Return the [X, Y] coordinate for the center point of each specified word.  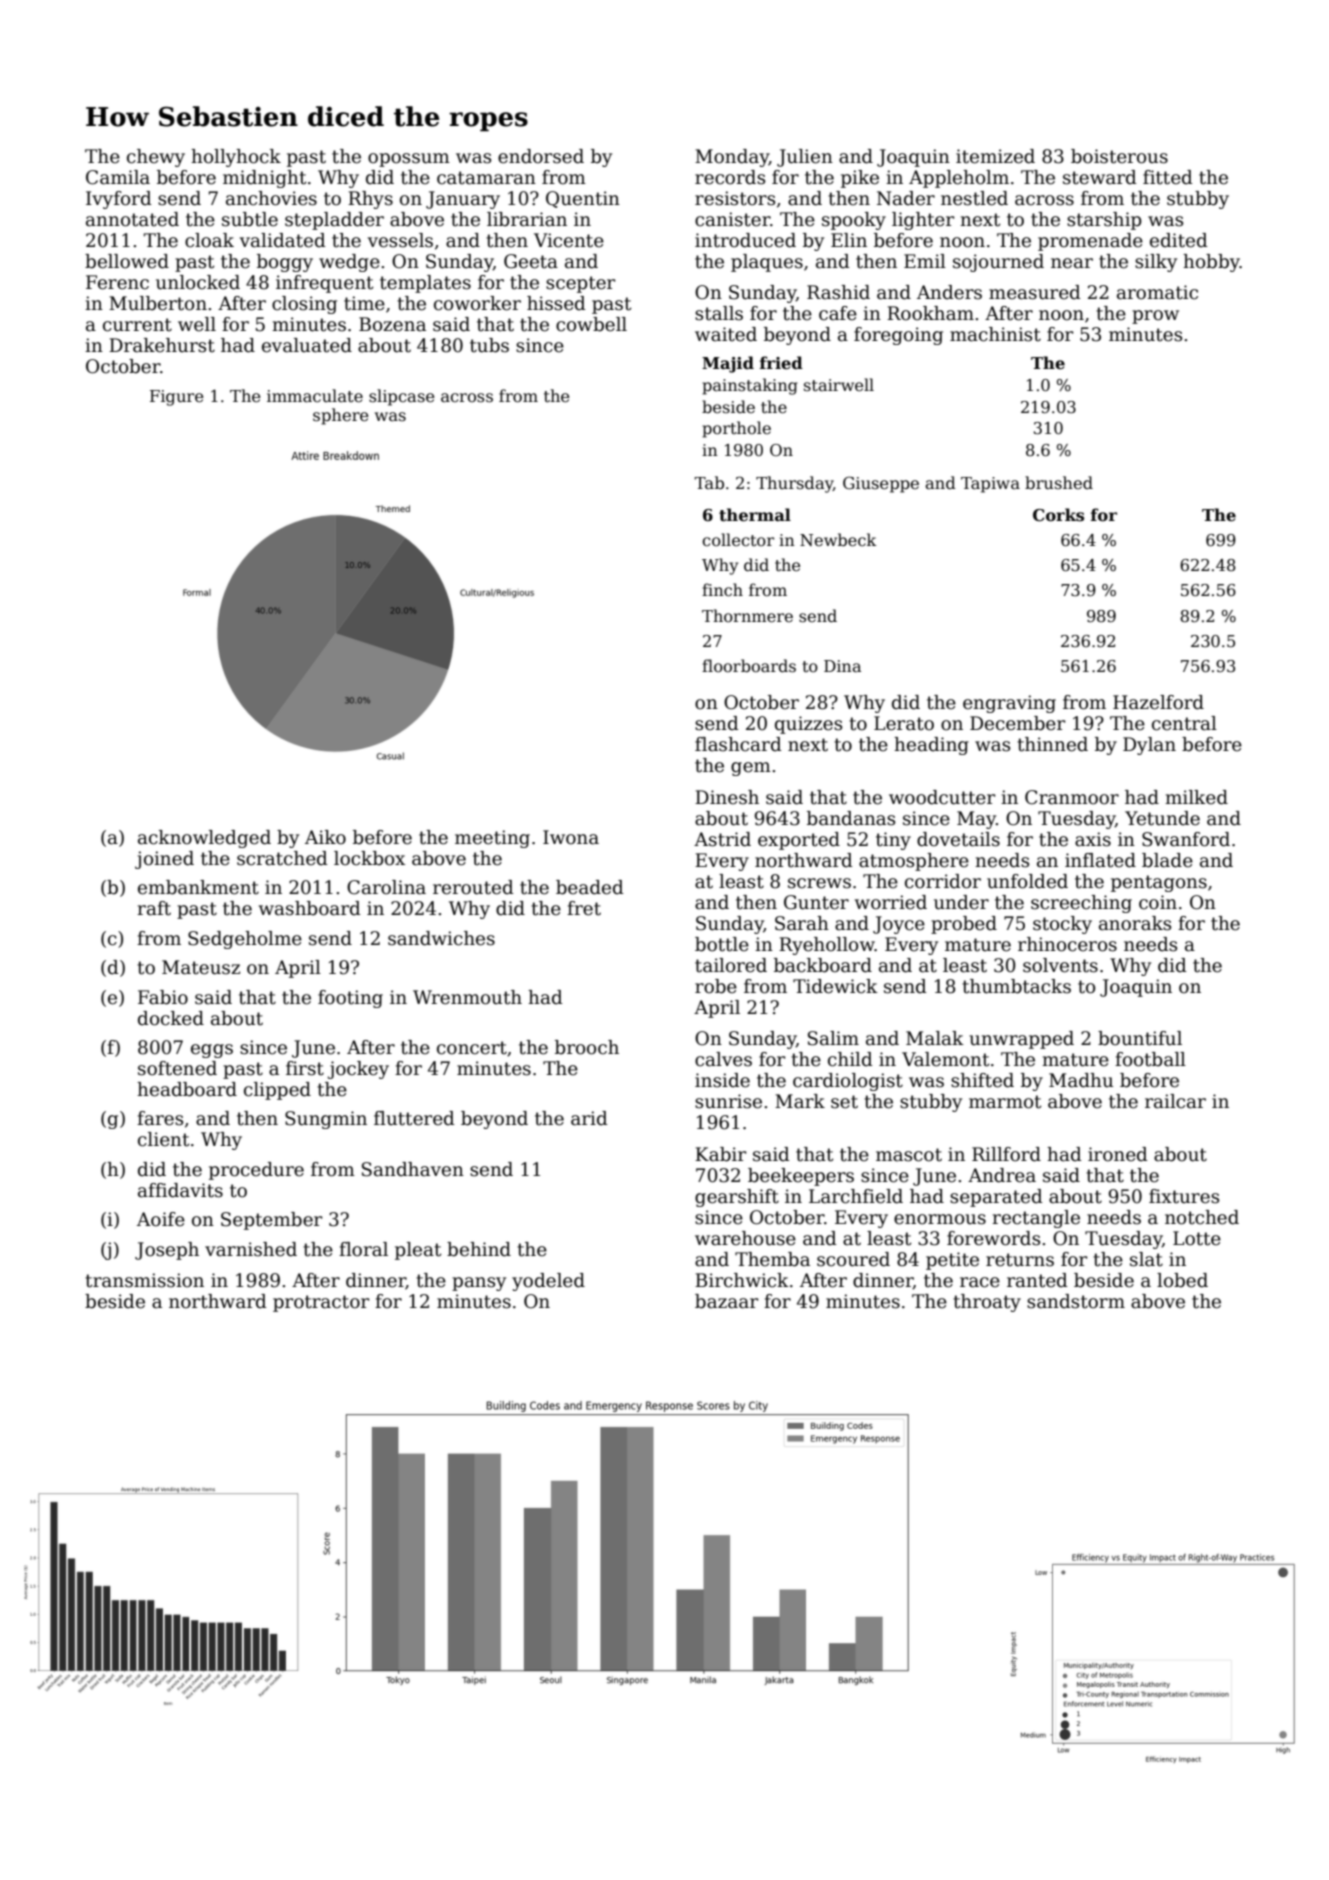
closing [304, 305]
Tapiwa [990, 485]
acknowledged [204, 839]
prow [1155, 317]
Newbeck [838, 540]
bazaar [726, 1301]
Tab [709, 482]
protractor [321, 1303]
